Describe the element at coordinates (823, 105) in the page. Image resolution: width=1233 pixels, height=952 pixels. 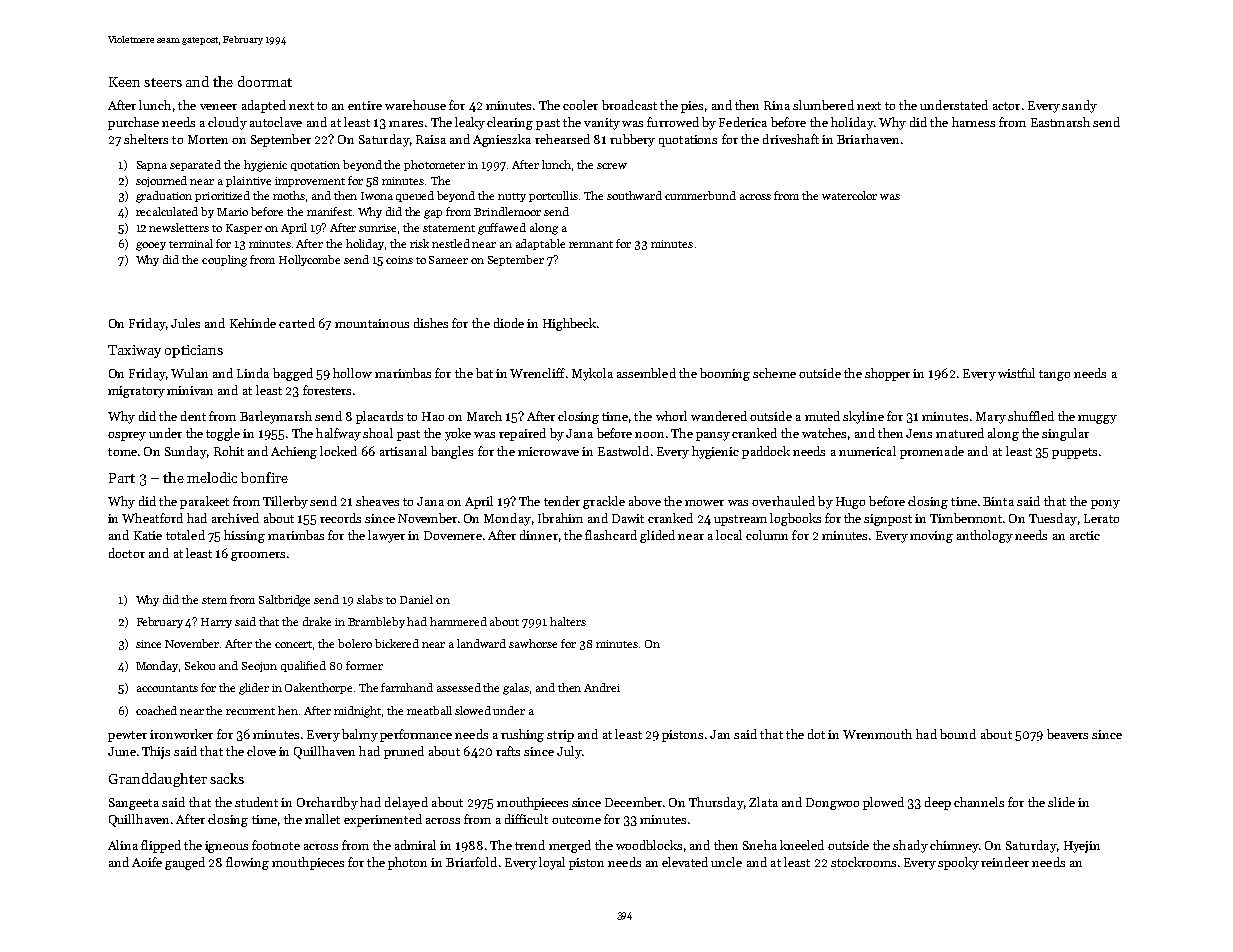
I see `slumbered` at that location.
